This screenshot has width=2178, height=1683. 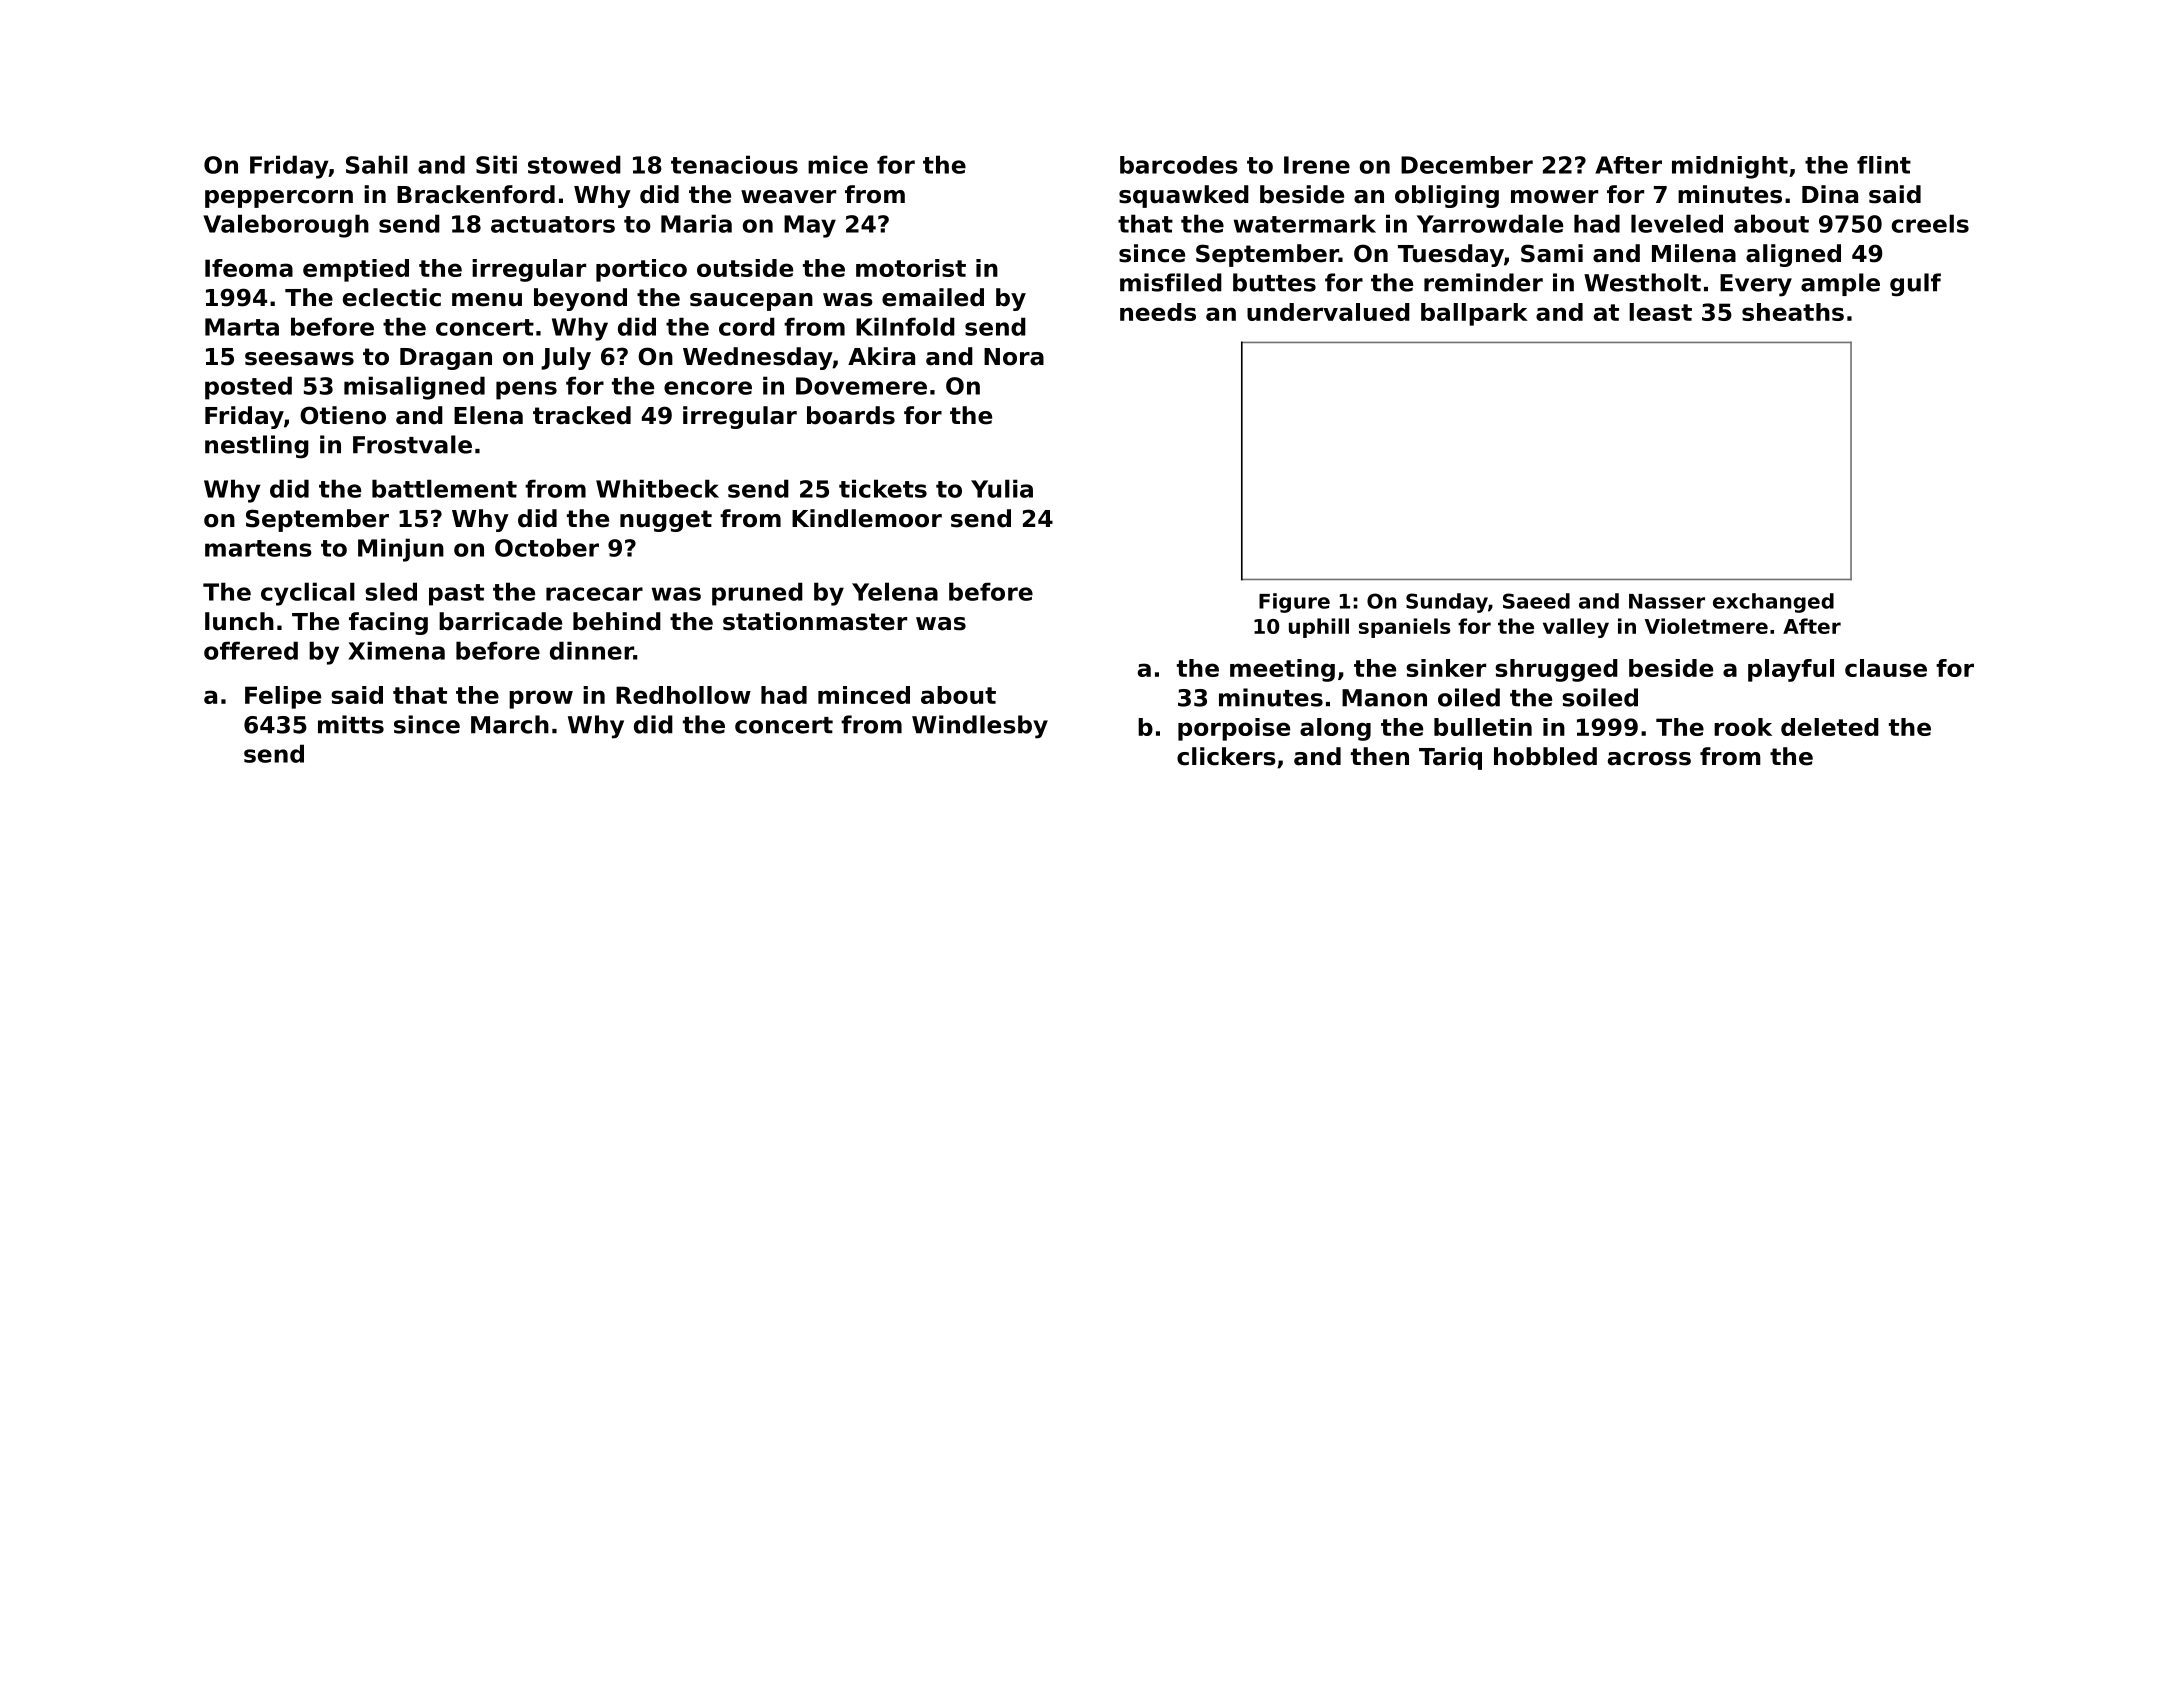 What do you see at coordinates (356, 270) in the screenshot?
I see `emptied` at bounding box center [356, 270].
